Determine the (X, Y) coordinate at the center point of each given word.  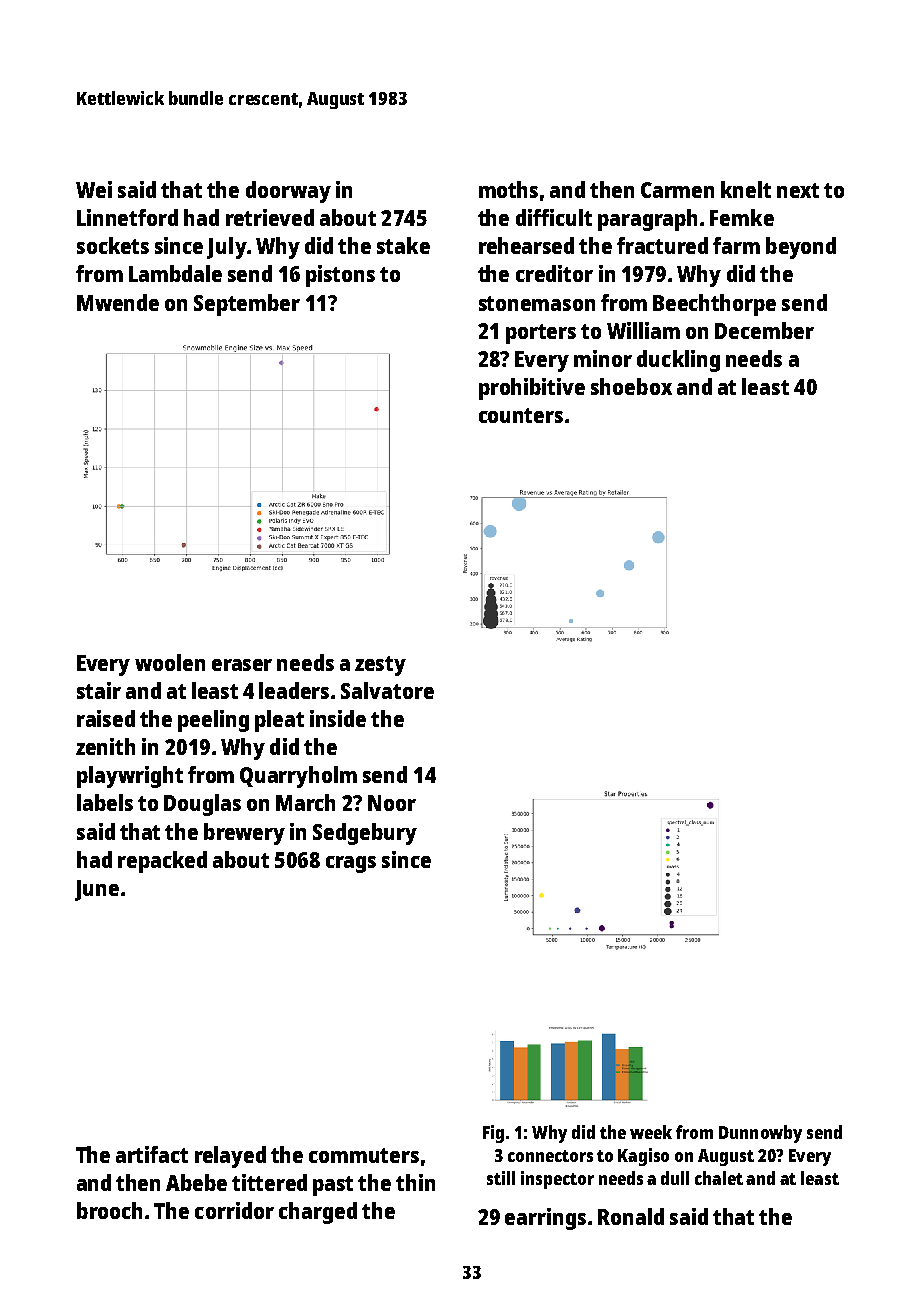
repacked (162, 862)
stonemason (537, 303)
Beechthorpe (714, 305)
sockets (113, 245)
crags (351, 864)
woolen (170, 662)
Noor (392, 803)
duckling (678, 361)
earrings (545, 1219)
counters (521, 415)
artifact (152, 1154)
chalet (719, 1178)
